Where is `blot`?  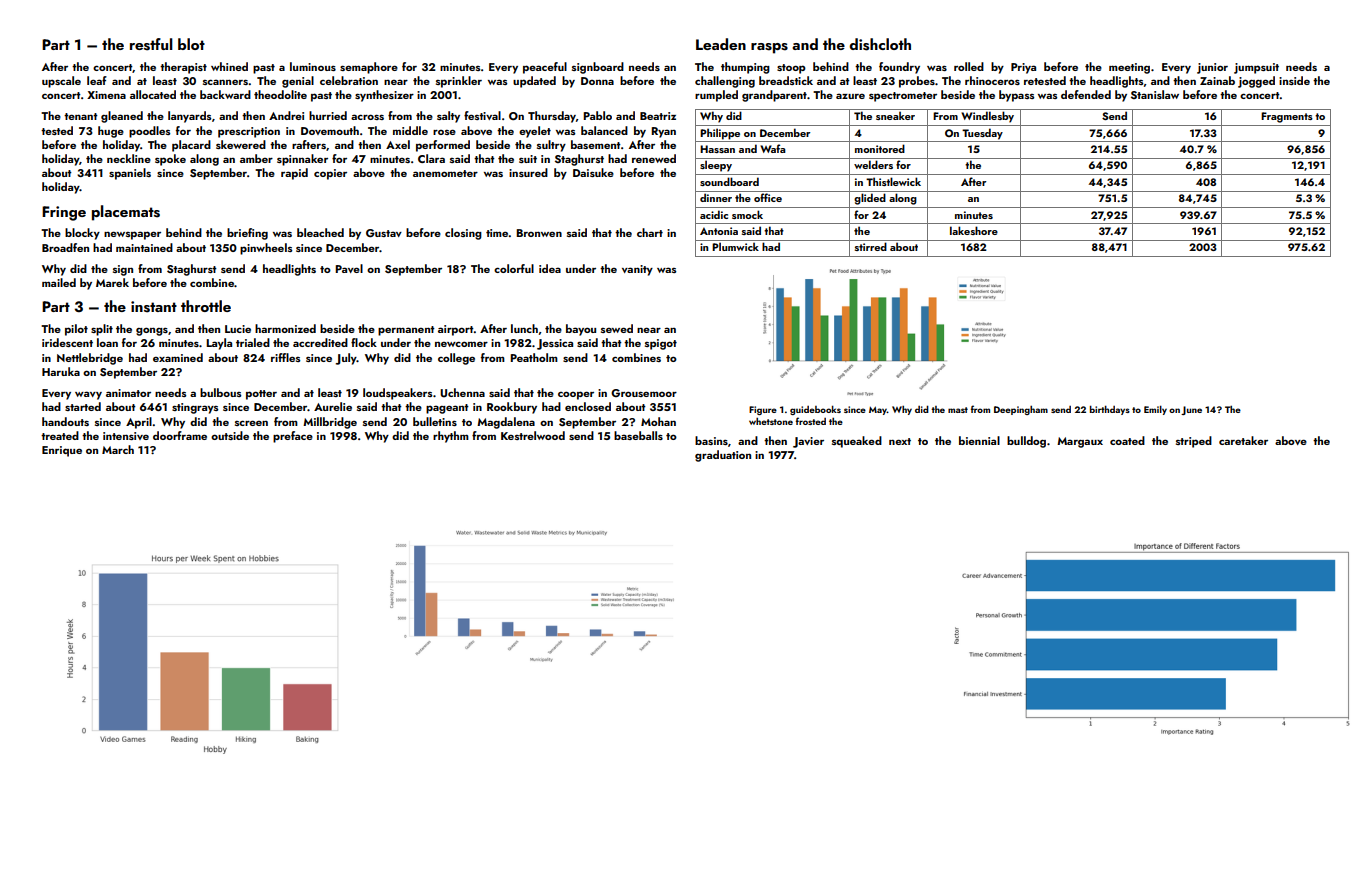 blot is located at coordinates (191, 44).
